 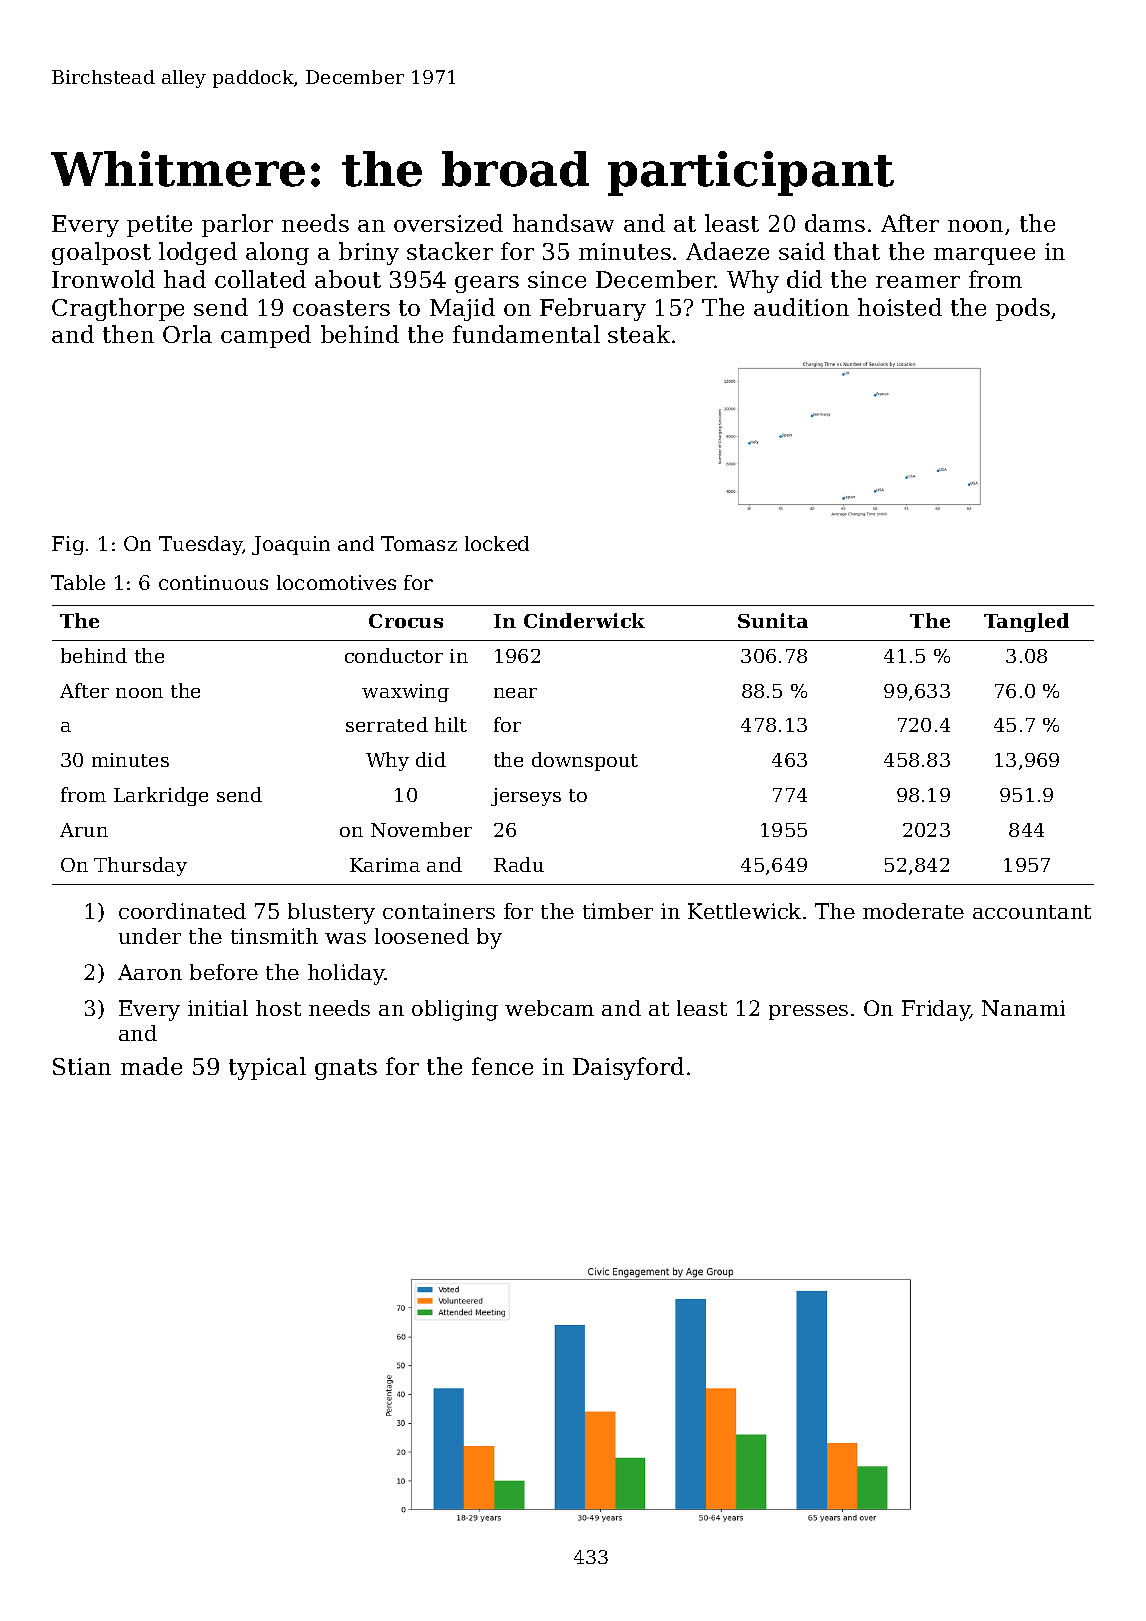 What do you see at coordinates (1023, 309) in the screenshot?
I see `pods` at bounding box center [1023, 309].
